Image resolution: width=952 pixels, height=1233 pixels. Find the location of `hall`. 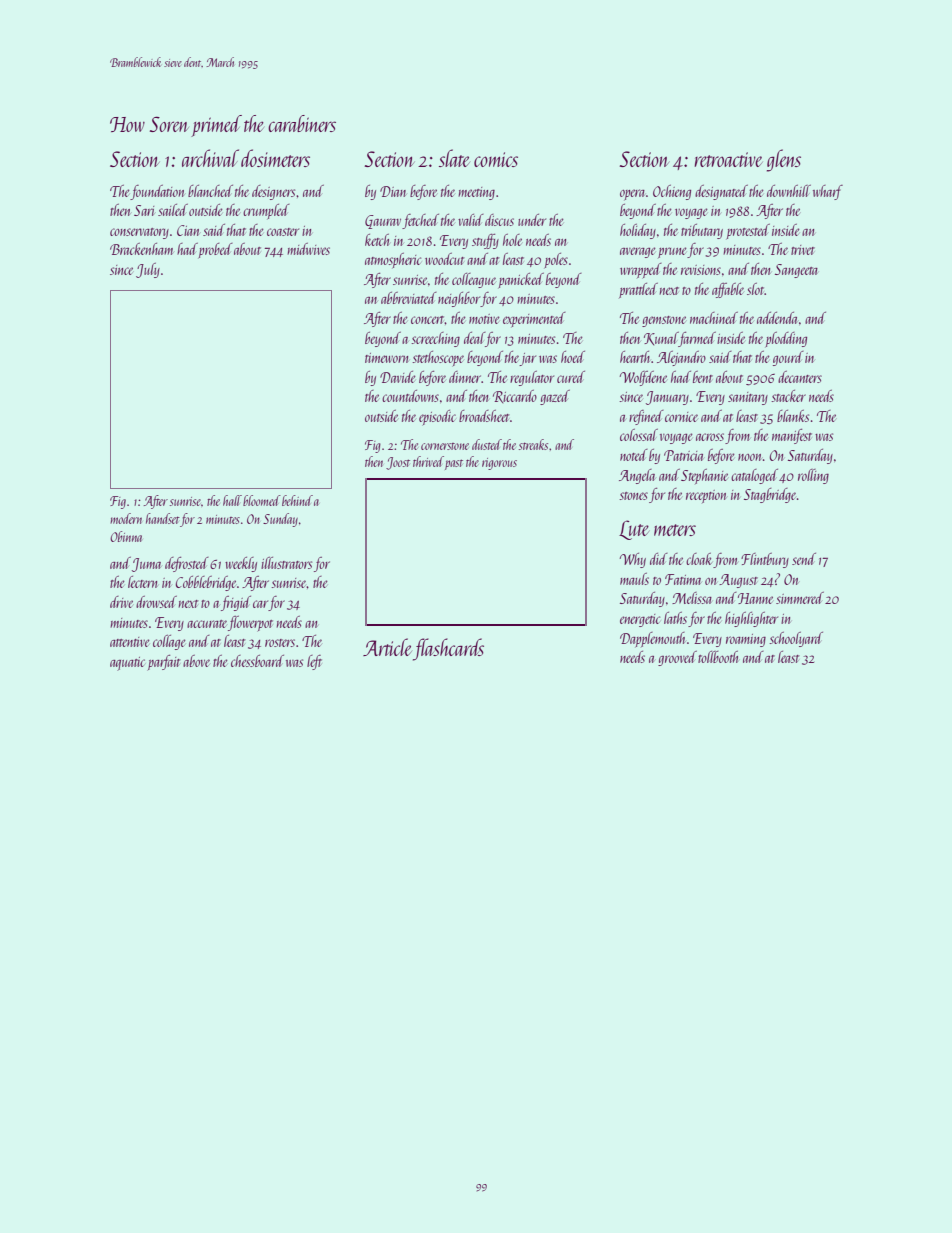

hall is located at coordinates (232, 500).
